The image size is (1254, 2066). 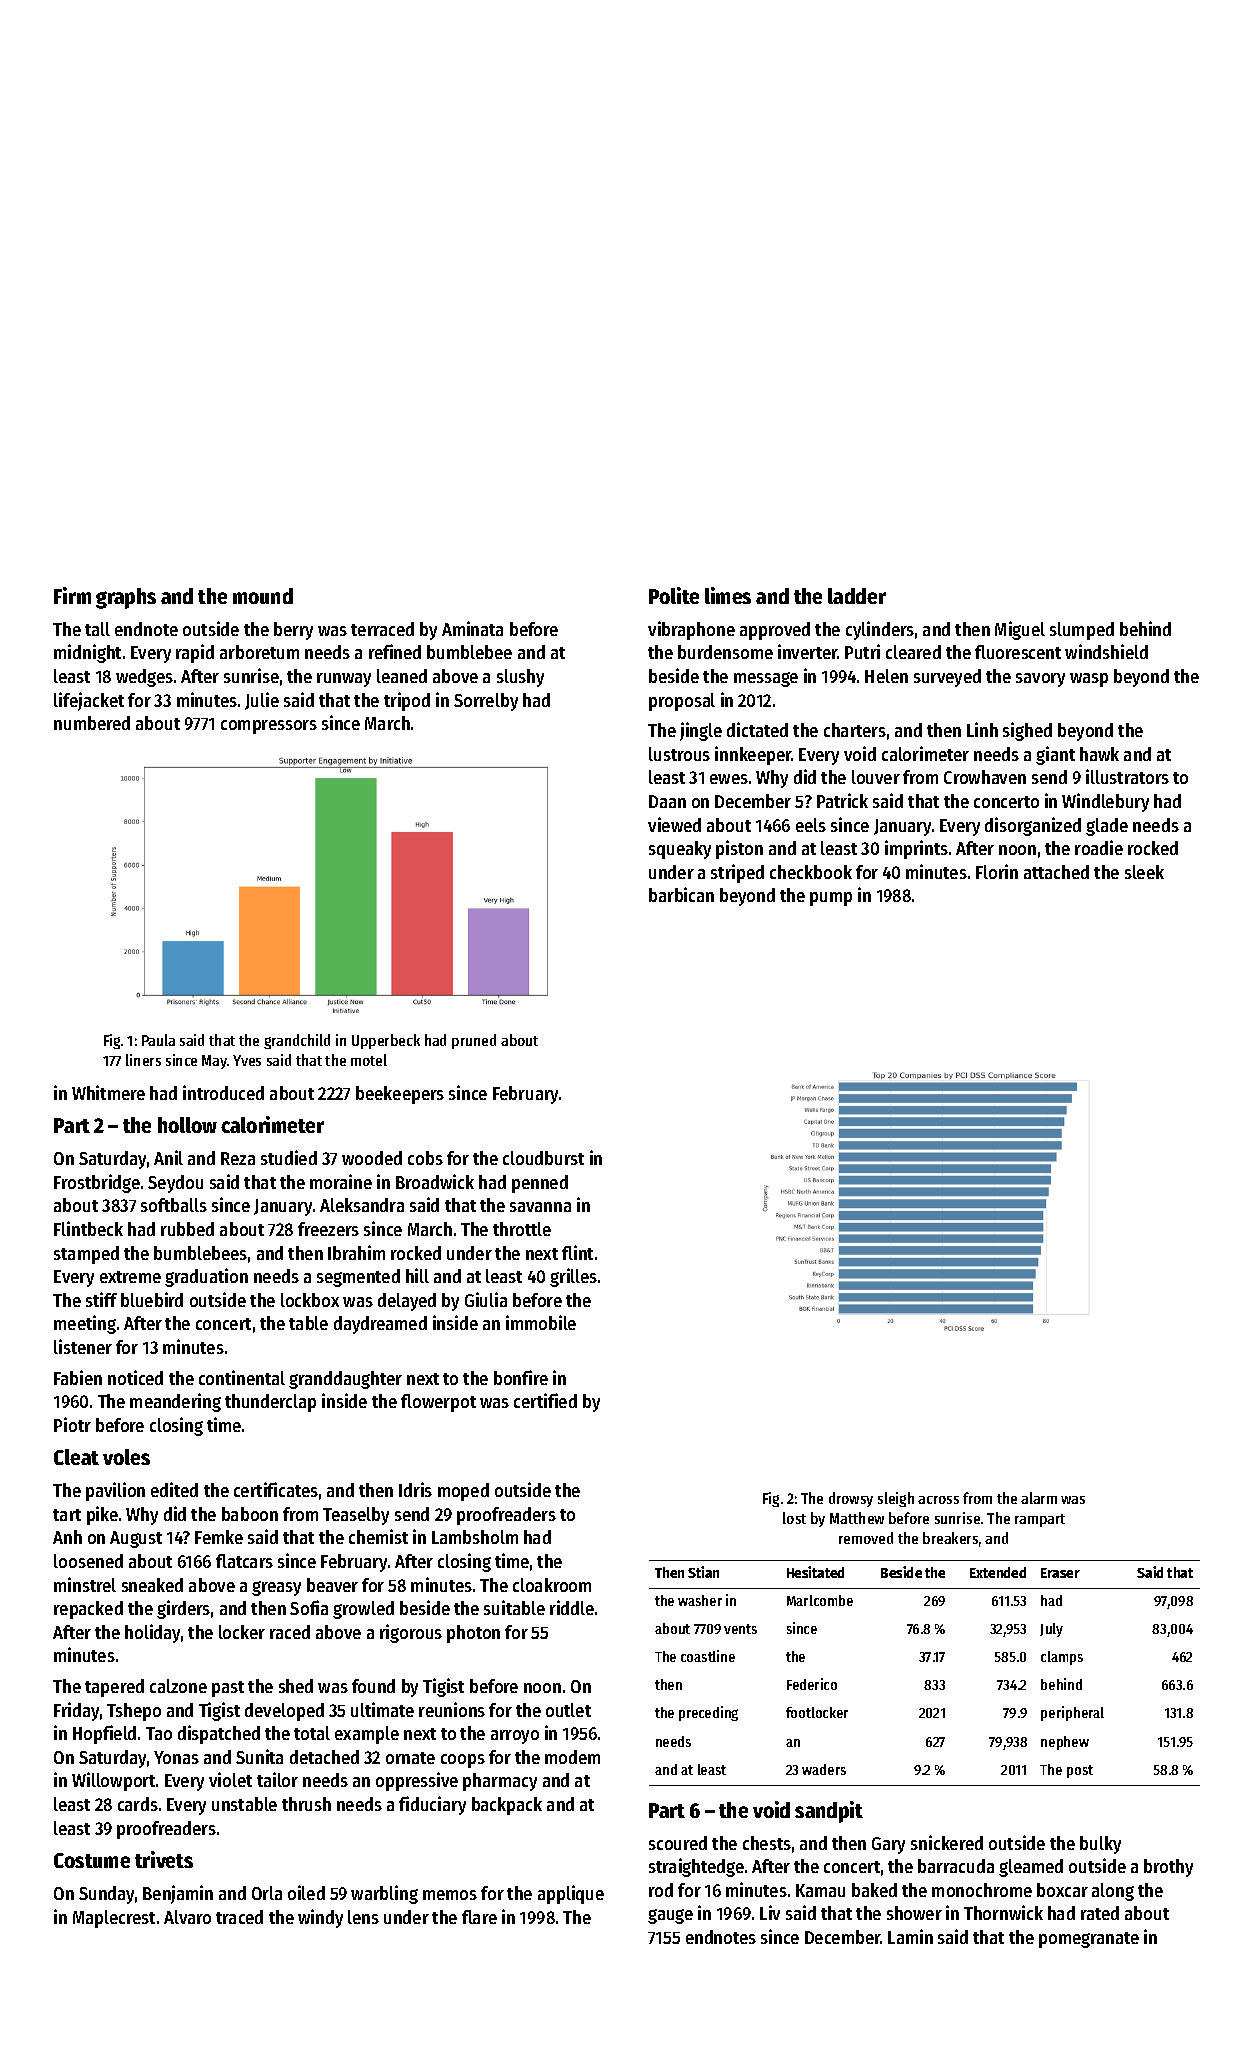 I want to click on clamps, so click(x=1062, y=1658).
